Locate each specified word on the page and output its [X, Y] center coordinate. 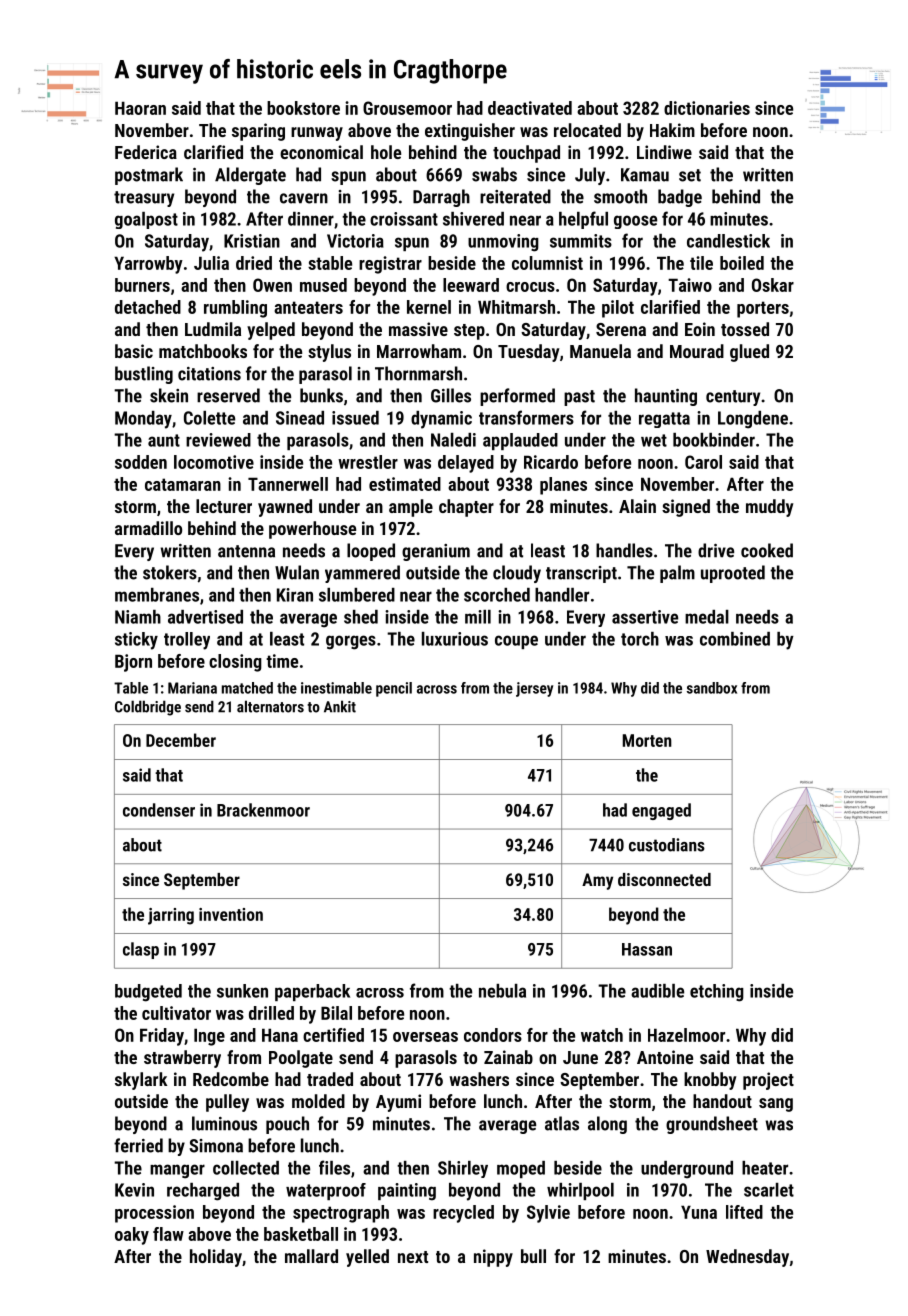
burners [142, 285]
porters [763, 309]
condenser [159, 810]
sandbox [712, 688]
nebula [502, 991]
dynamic [441, 420]
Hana [280, 1035]
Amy [597, 881]
